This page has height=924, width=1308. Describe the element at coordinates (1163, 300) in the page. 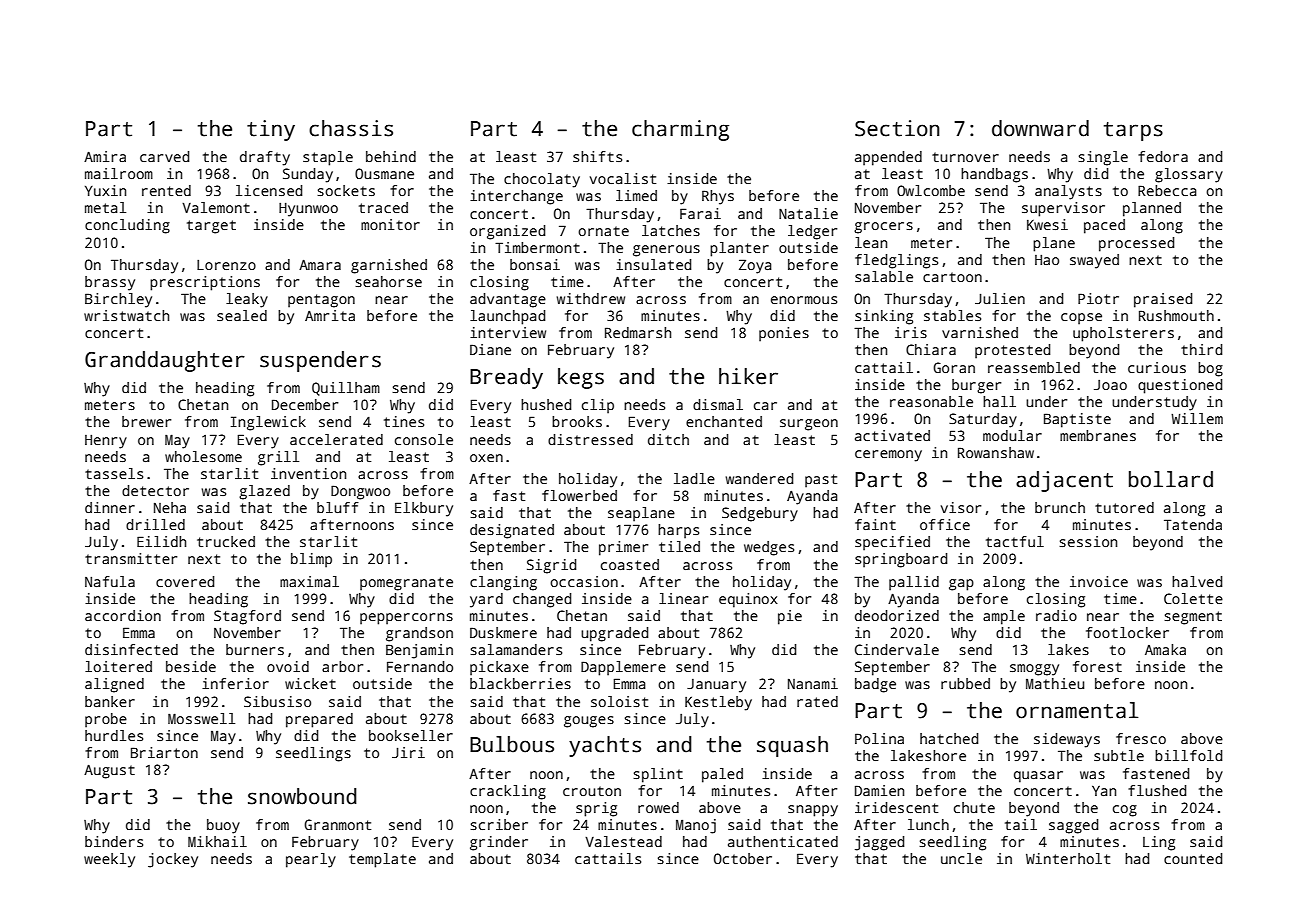

I see `praised` at that location.
